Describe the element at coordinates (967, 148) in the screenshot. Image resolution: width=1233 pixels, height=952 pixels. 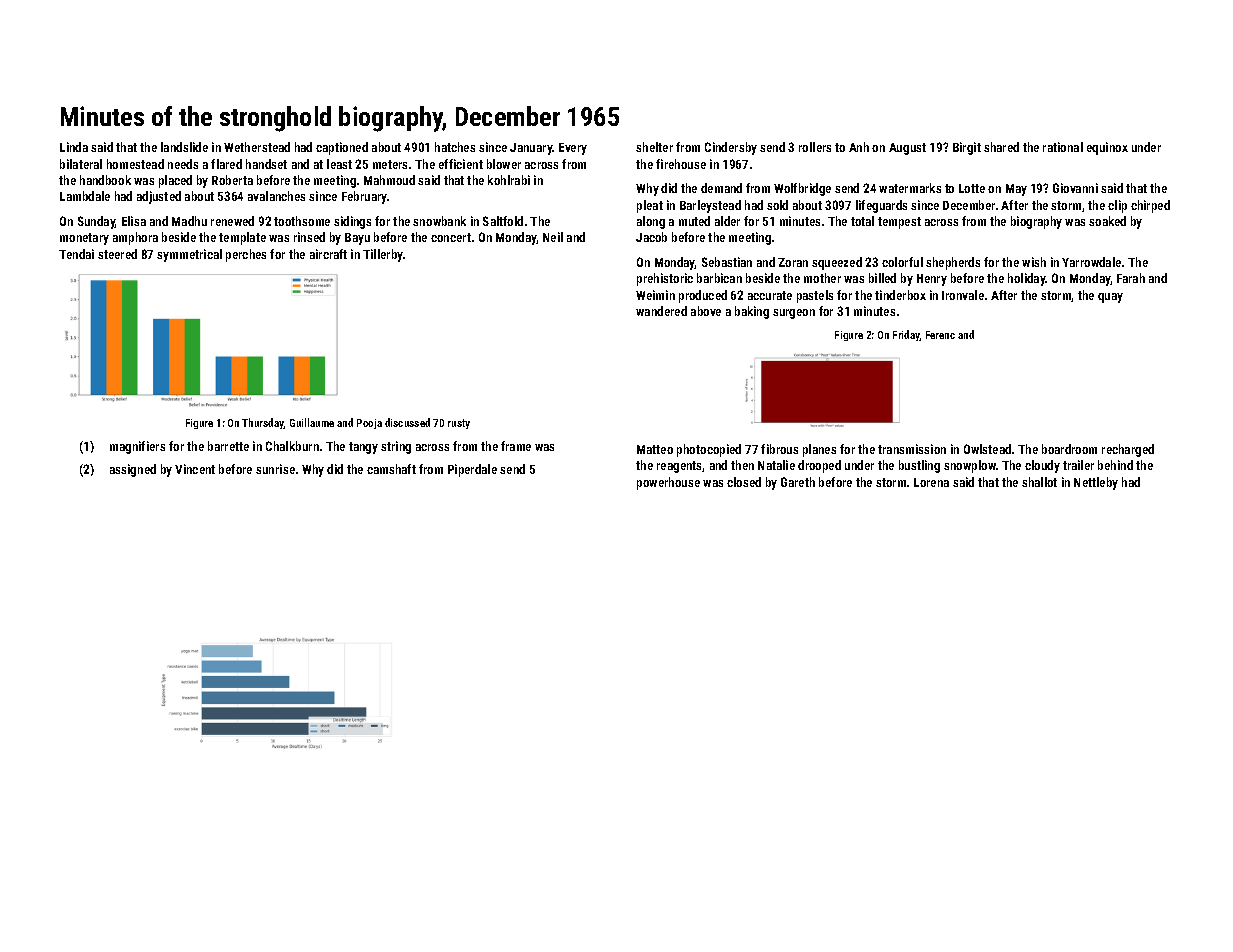
I see `Birgit` at that location.
